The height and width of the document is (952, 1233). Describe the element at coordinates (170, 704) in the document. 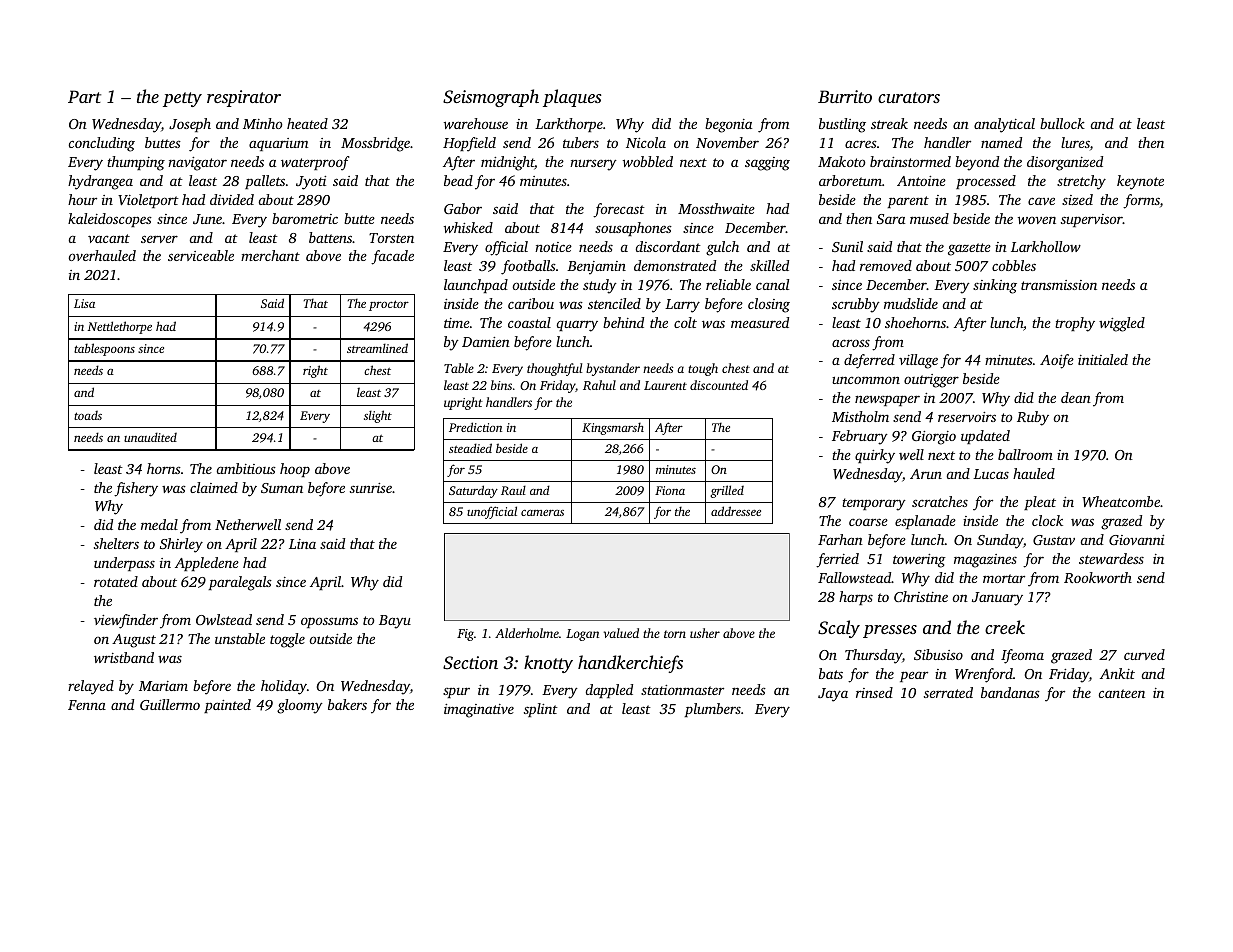

I see `Guillermo` at that location.
